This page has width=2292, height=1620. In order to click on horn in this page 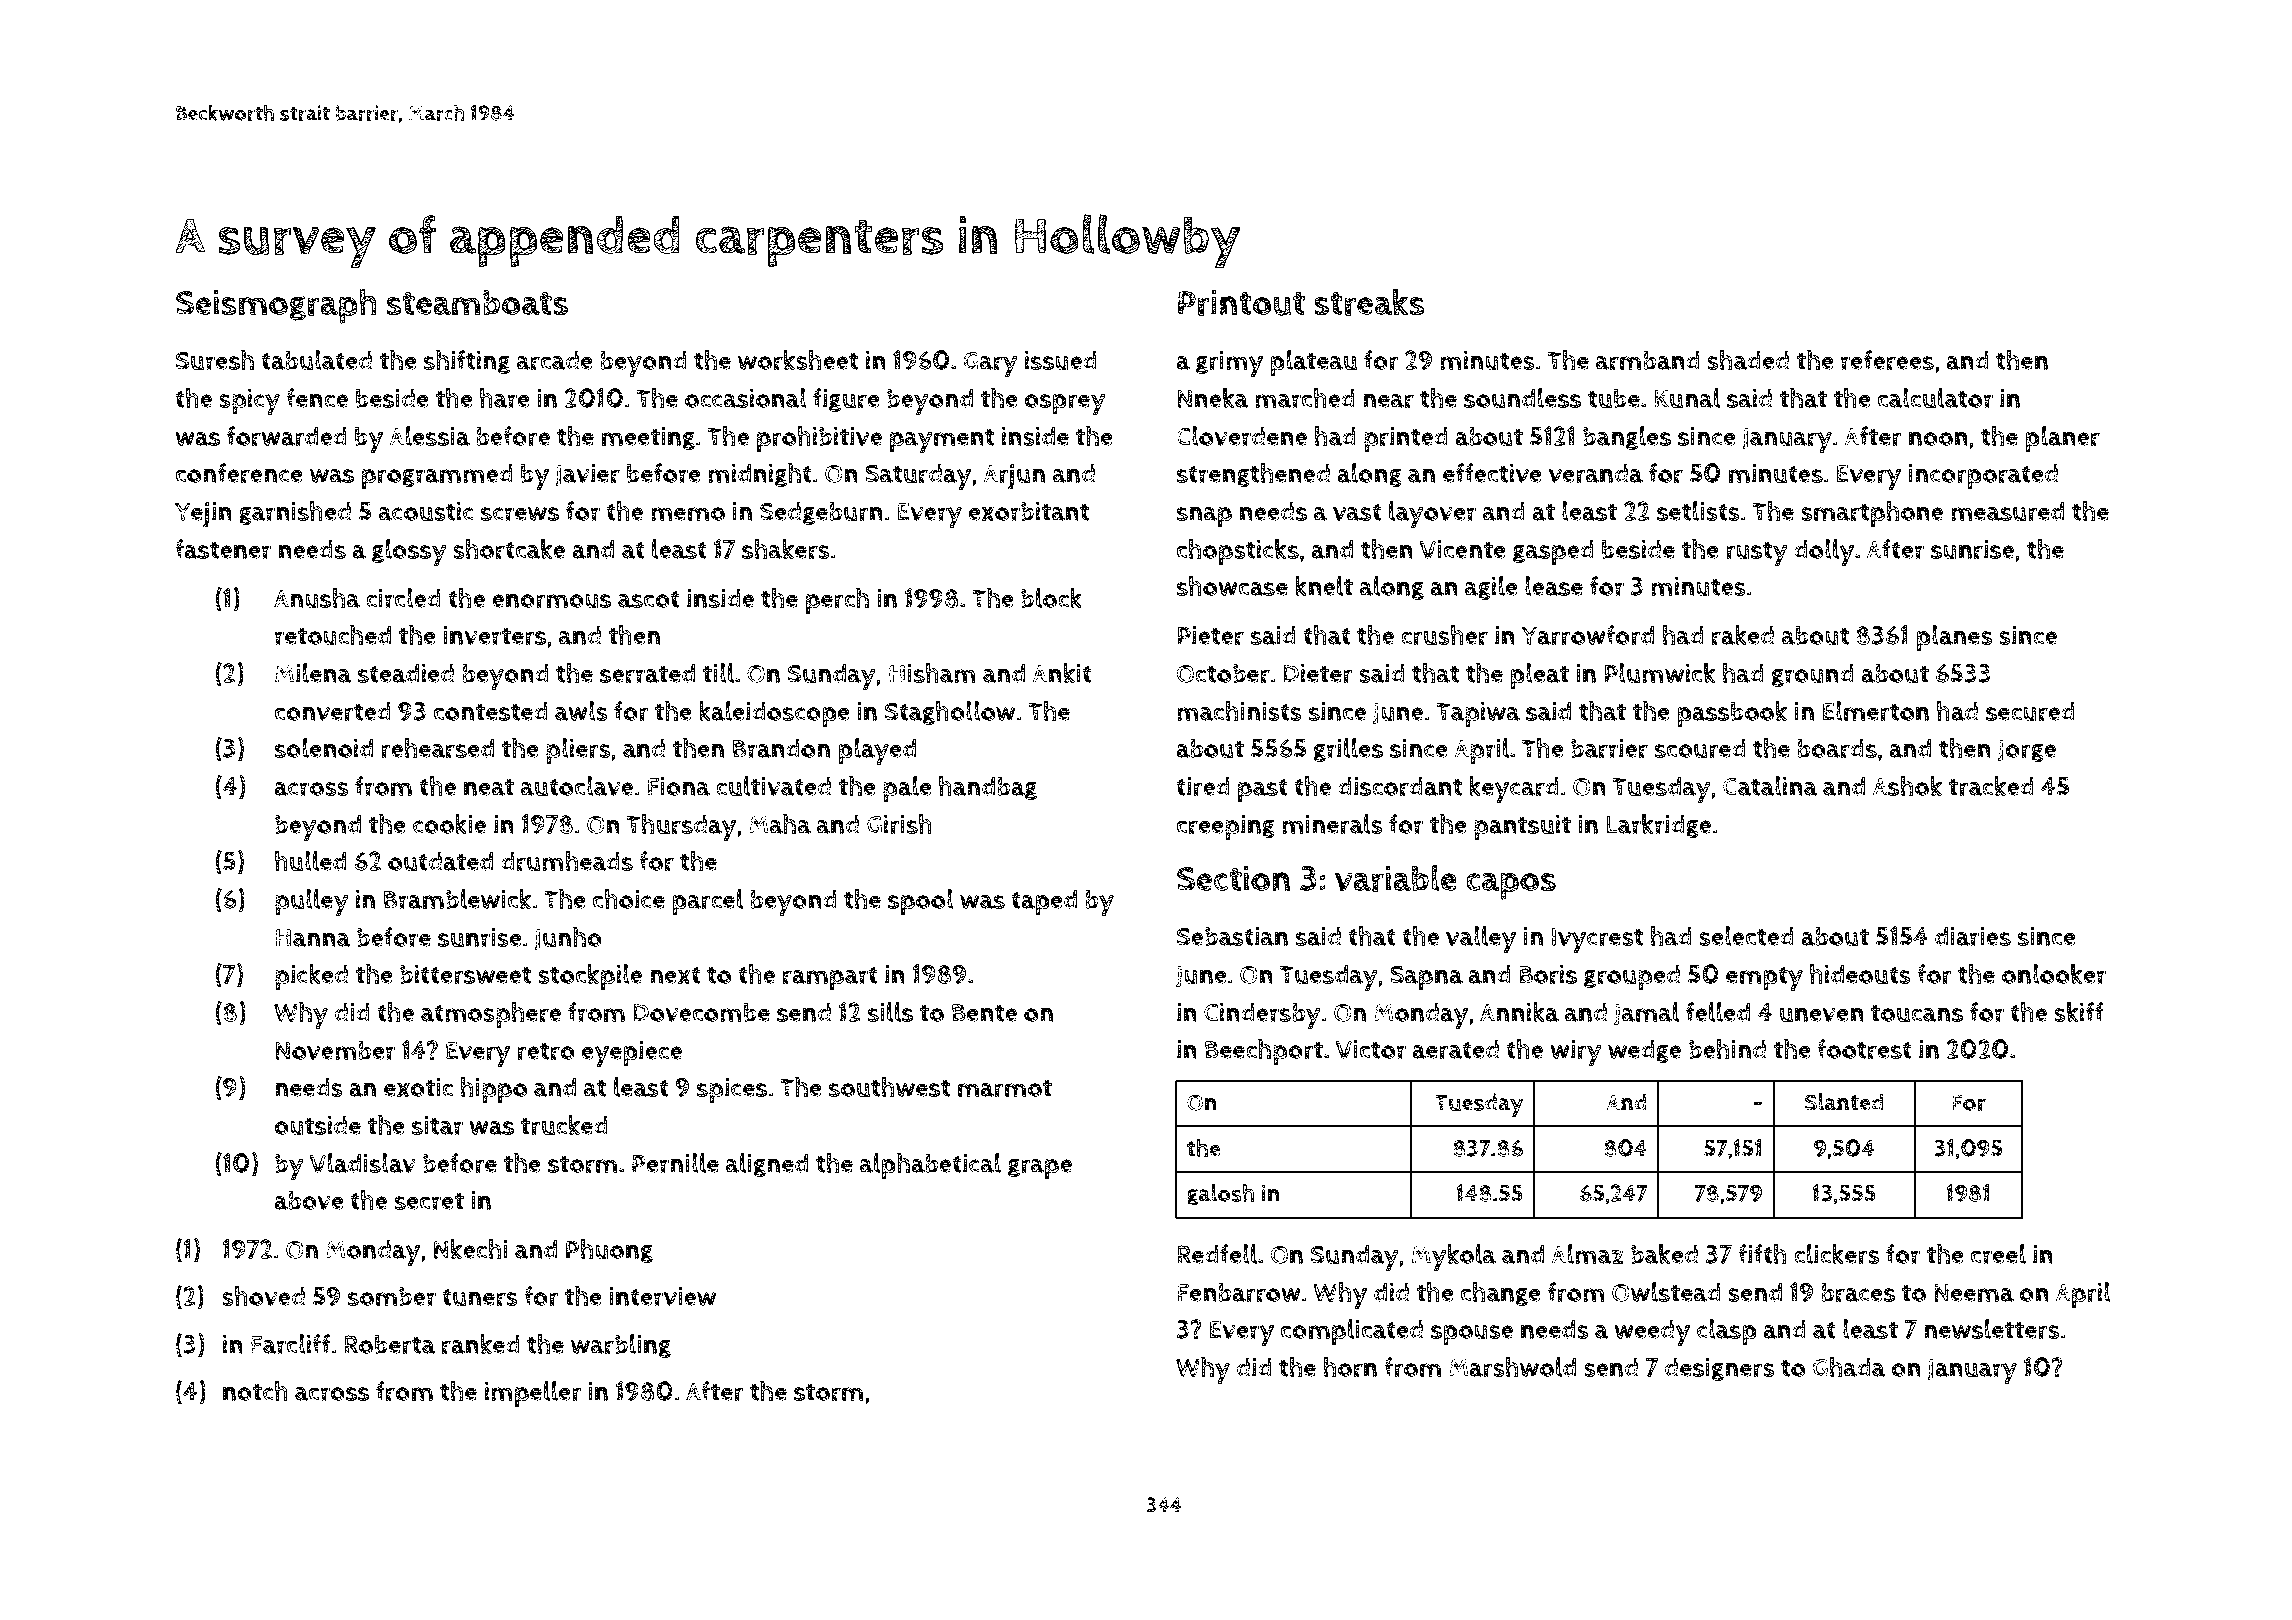, I will do `click(1350, 1367)`.
